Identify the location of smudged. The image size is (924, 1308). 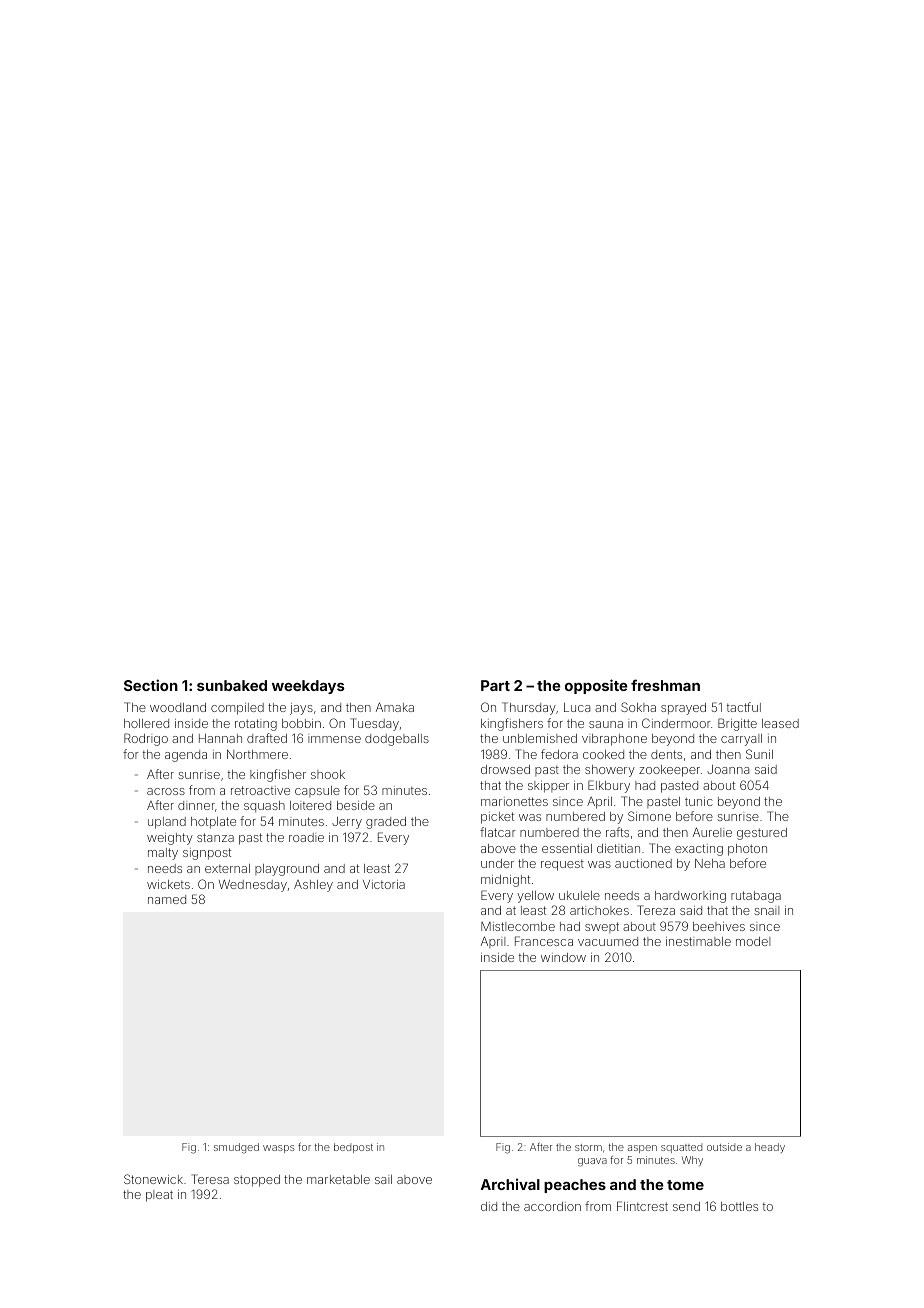
(236, 1148).
